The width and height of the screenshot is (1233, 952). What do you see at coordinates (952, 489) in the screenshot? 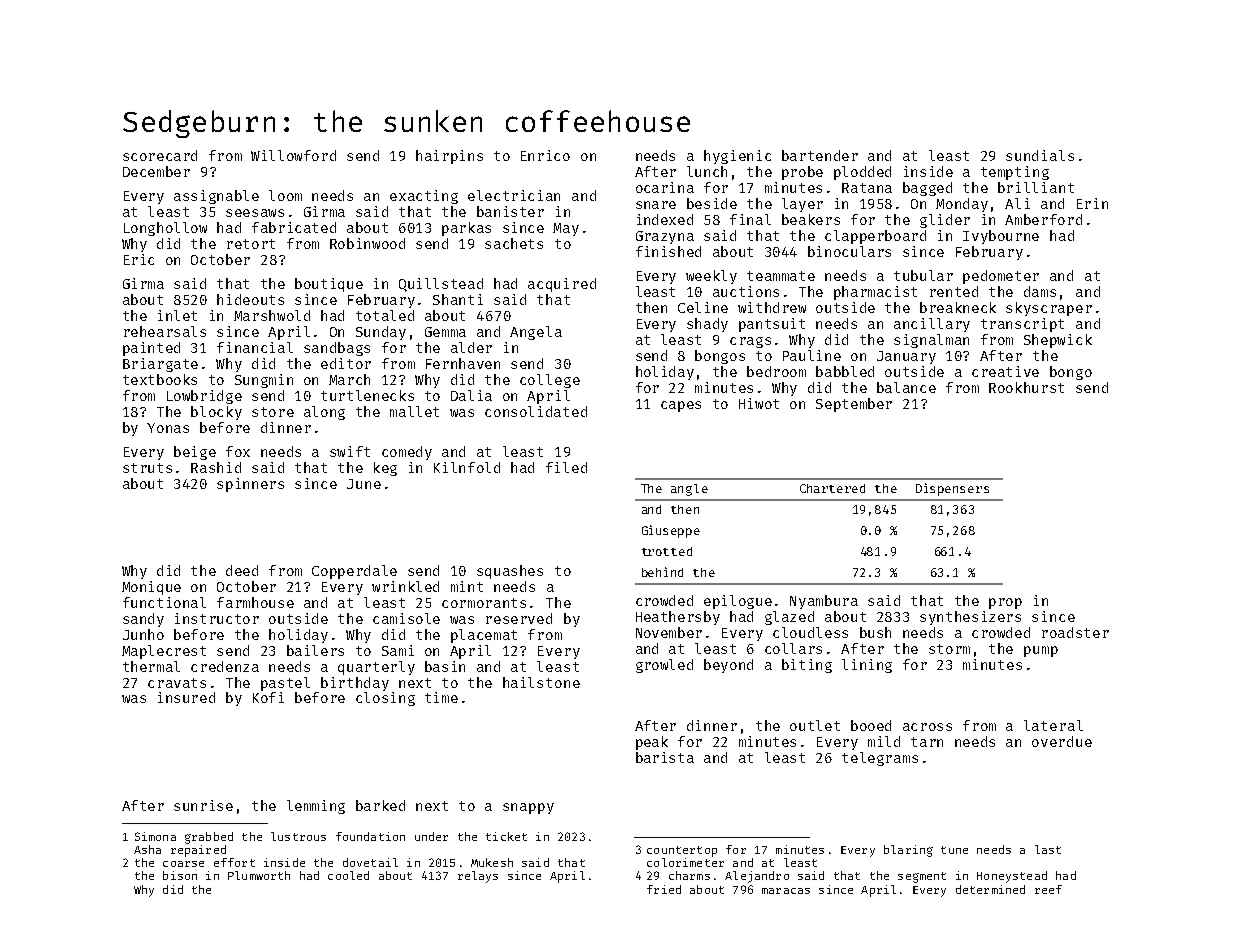
I see `Dispensers` at bounding box center [952, 489].
